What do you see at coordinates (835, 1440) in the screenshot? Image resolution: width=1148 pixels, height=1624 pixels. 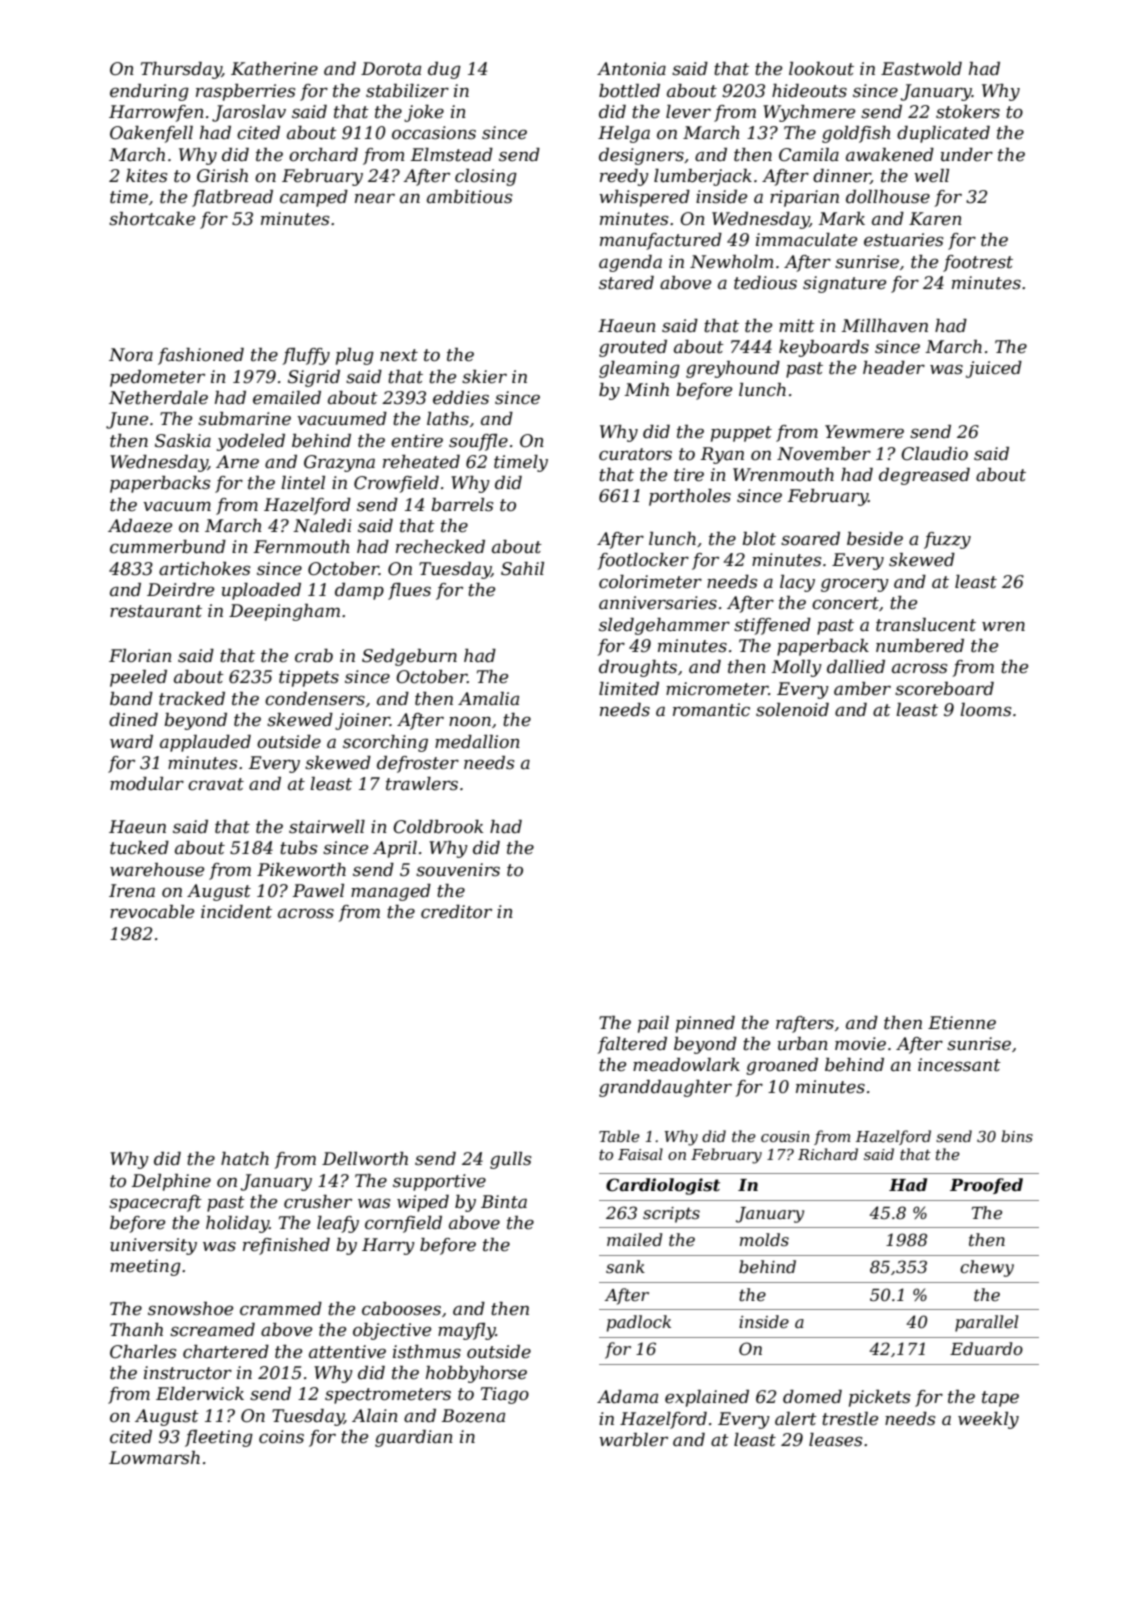 I see `leases` at bounding box center [835, 1440].
